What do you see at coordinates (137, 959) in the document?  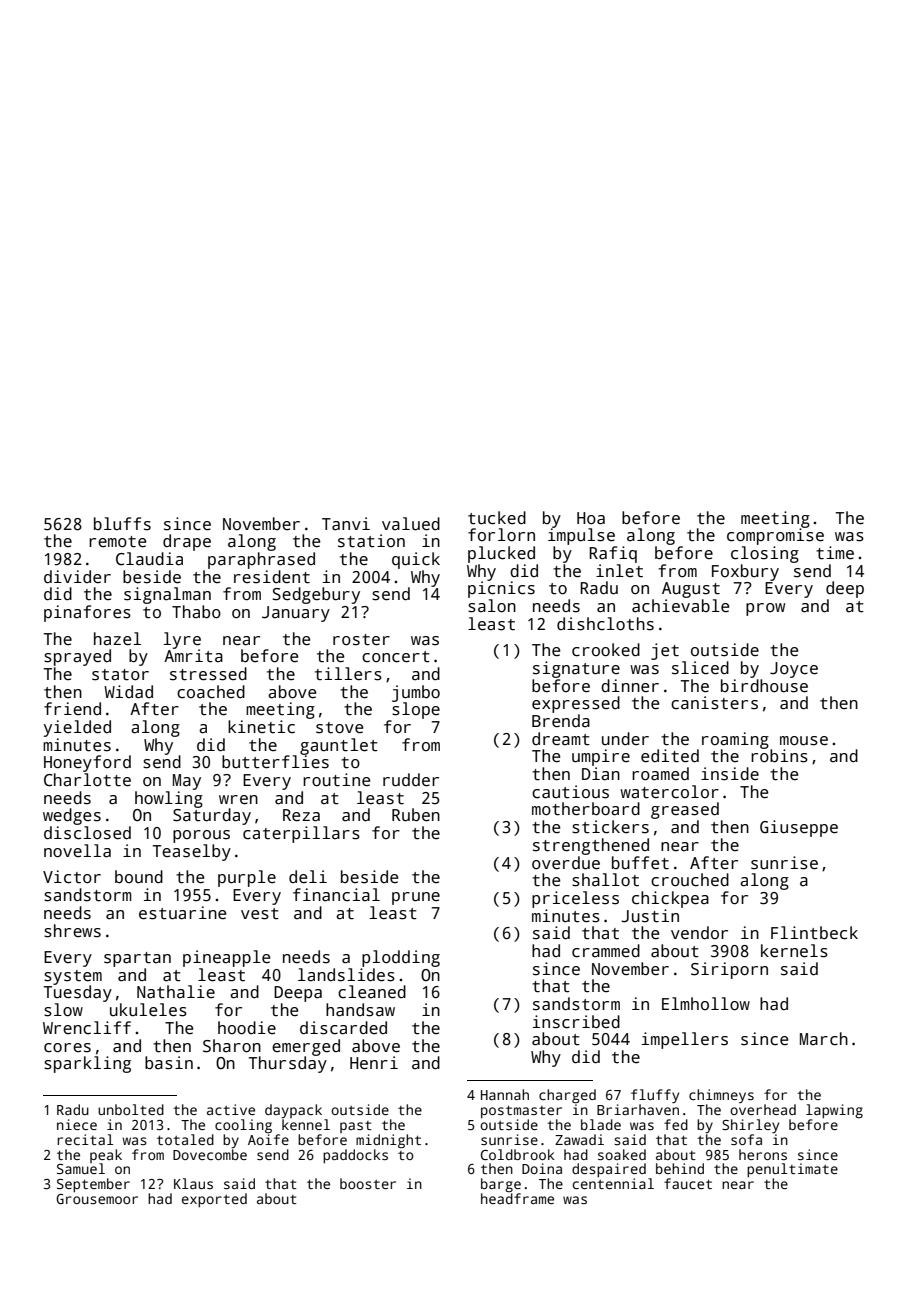 I see `spartan` at bounding box center [137, 959].
